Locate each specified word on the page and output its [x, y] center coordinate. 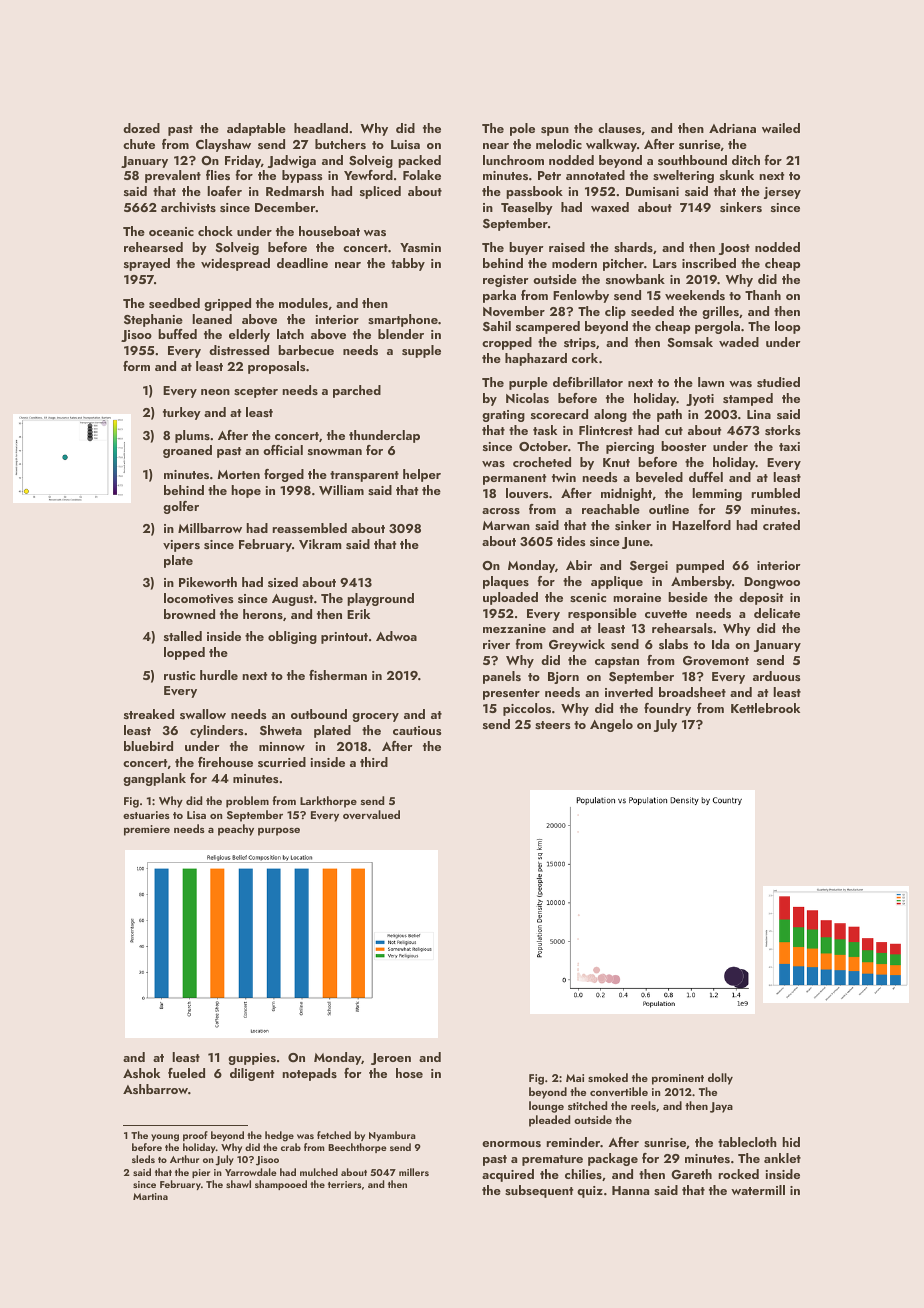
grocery [375, 717]
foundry [667, 709]
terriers [344, 1184]
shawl [238, 1184]
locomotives [199, 598]
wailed [781, 128]
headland [321, 128]
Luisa [405, 144]
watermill [758, 1190]
